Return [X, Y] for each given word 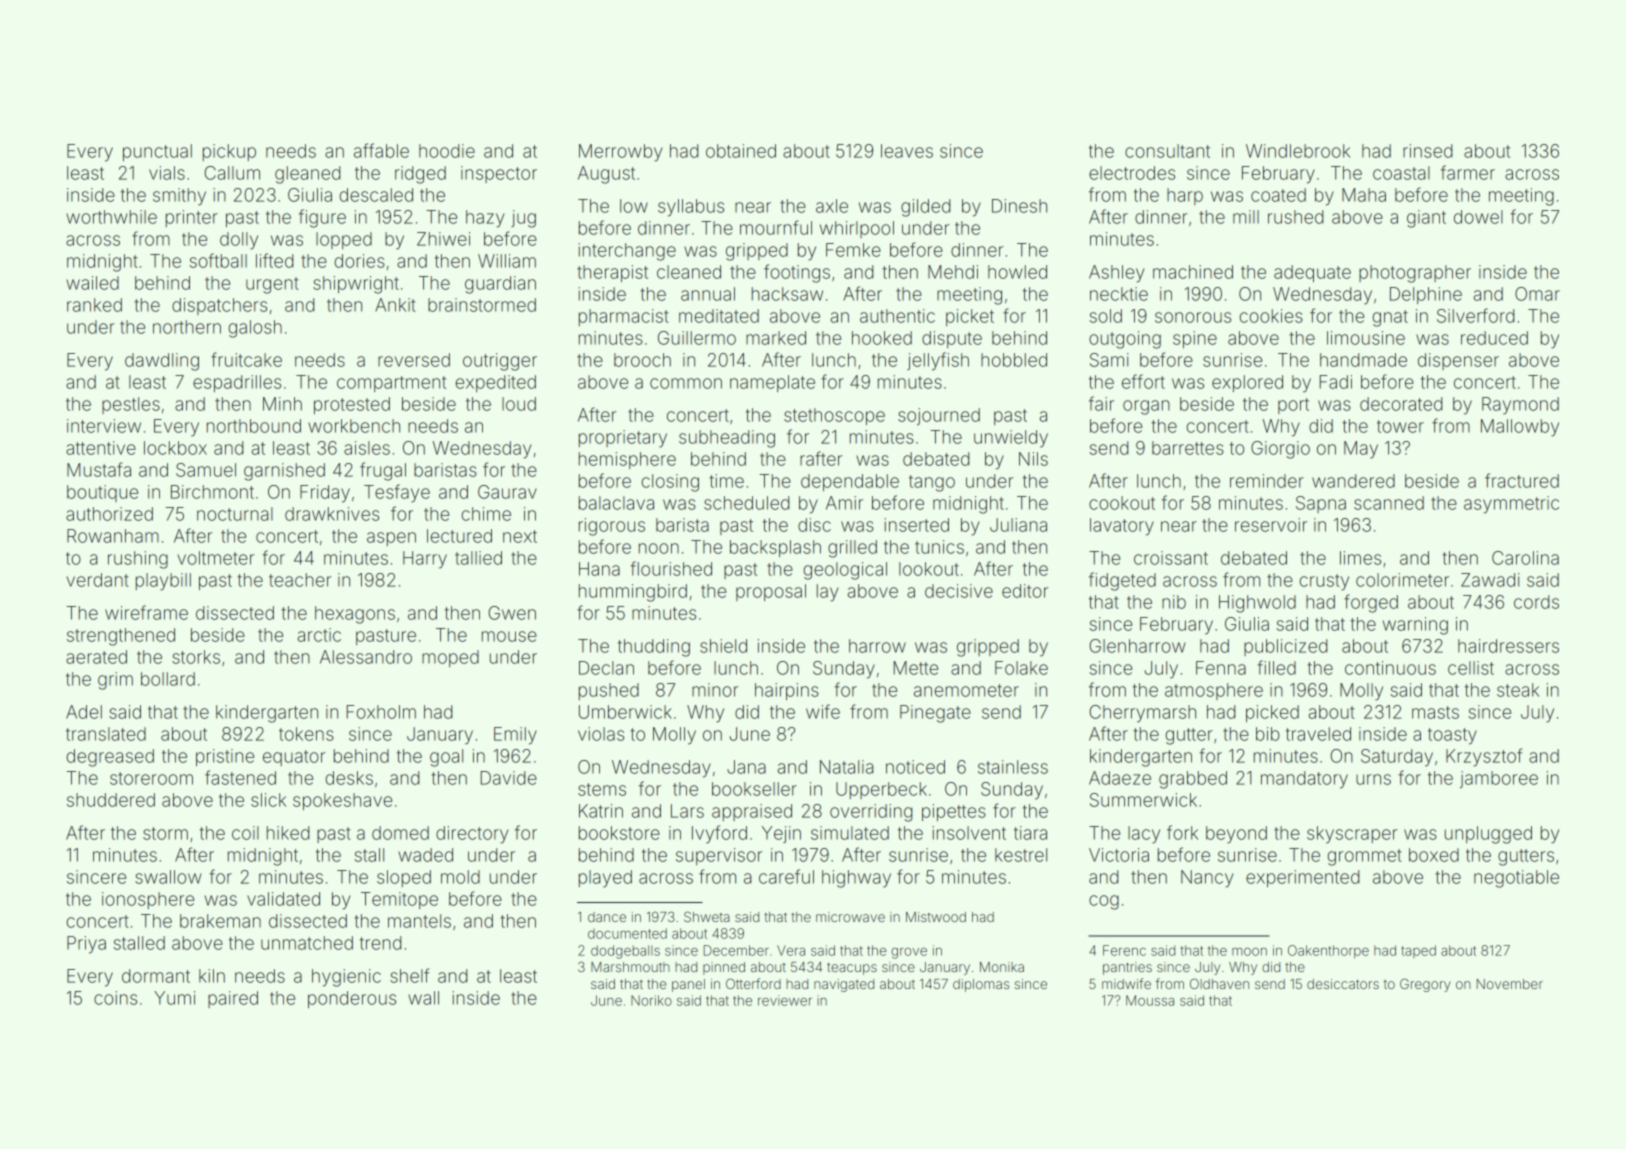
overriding [871, 813]
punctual [157, 152]
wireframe [146, 612]
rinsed [1427, 151]
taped [1418, 951]
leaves [907, 151]
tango [932, 483]
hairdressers [1508, 646]
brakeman [220, 921]
